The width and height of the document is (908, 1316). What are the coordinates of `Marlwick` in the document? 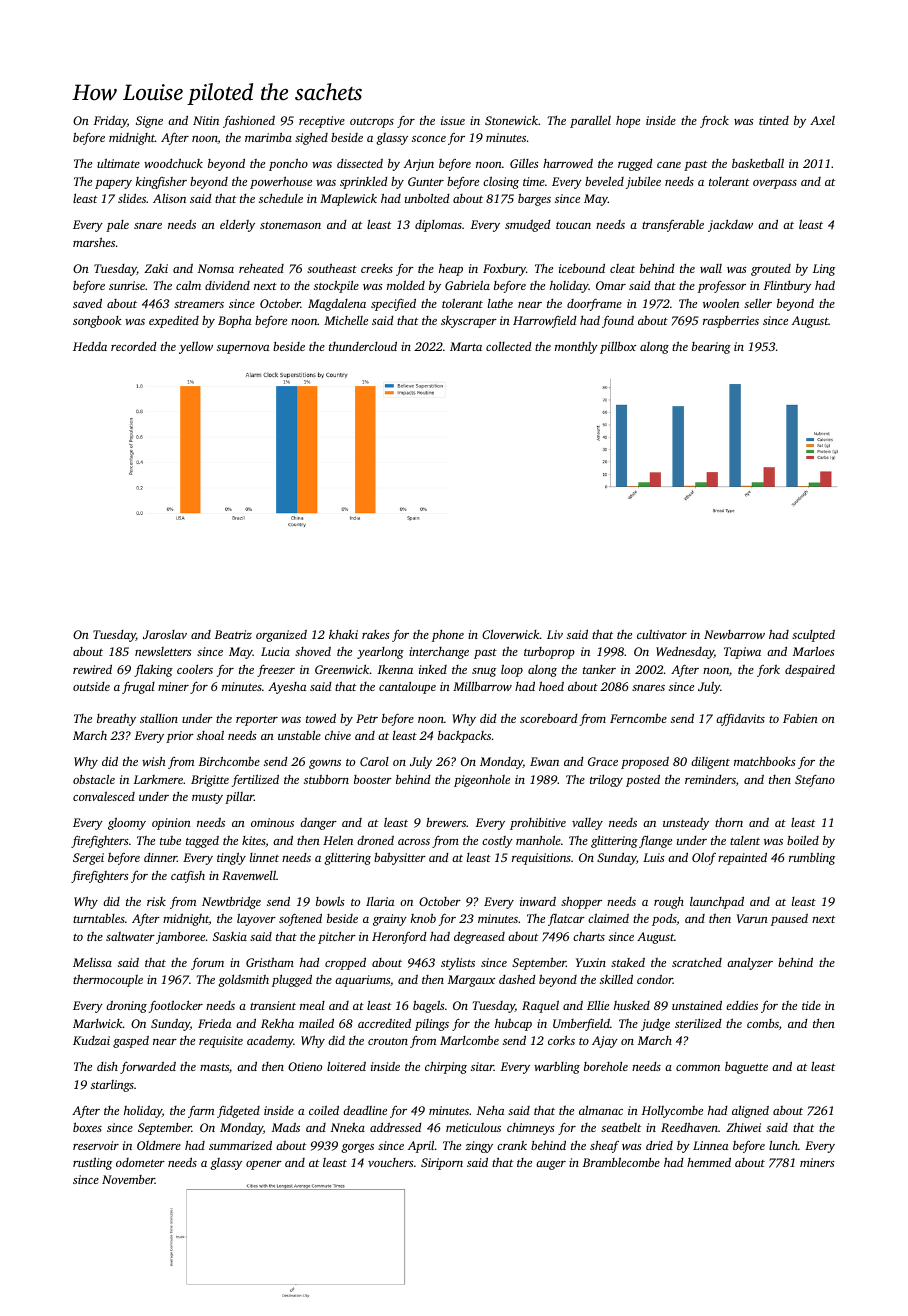 It's located at (98, 1023).
